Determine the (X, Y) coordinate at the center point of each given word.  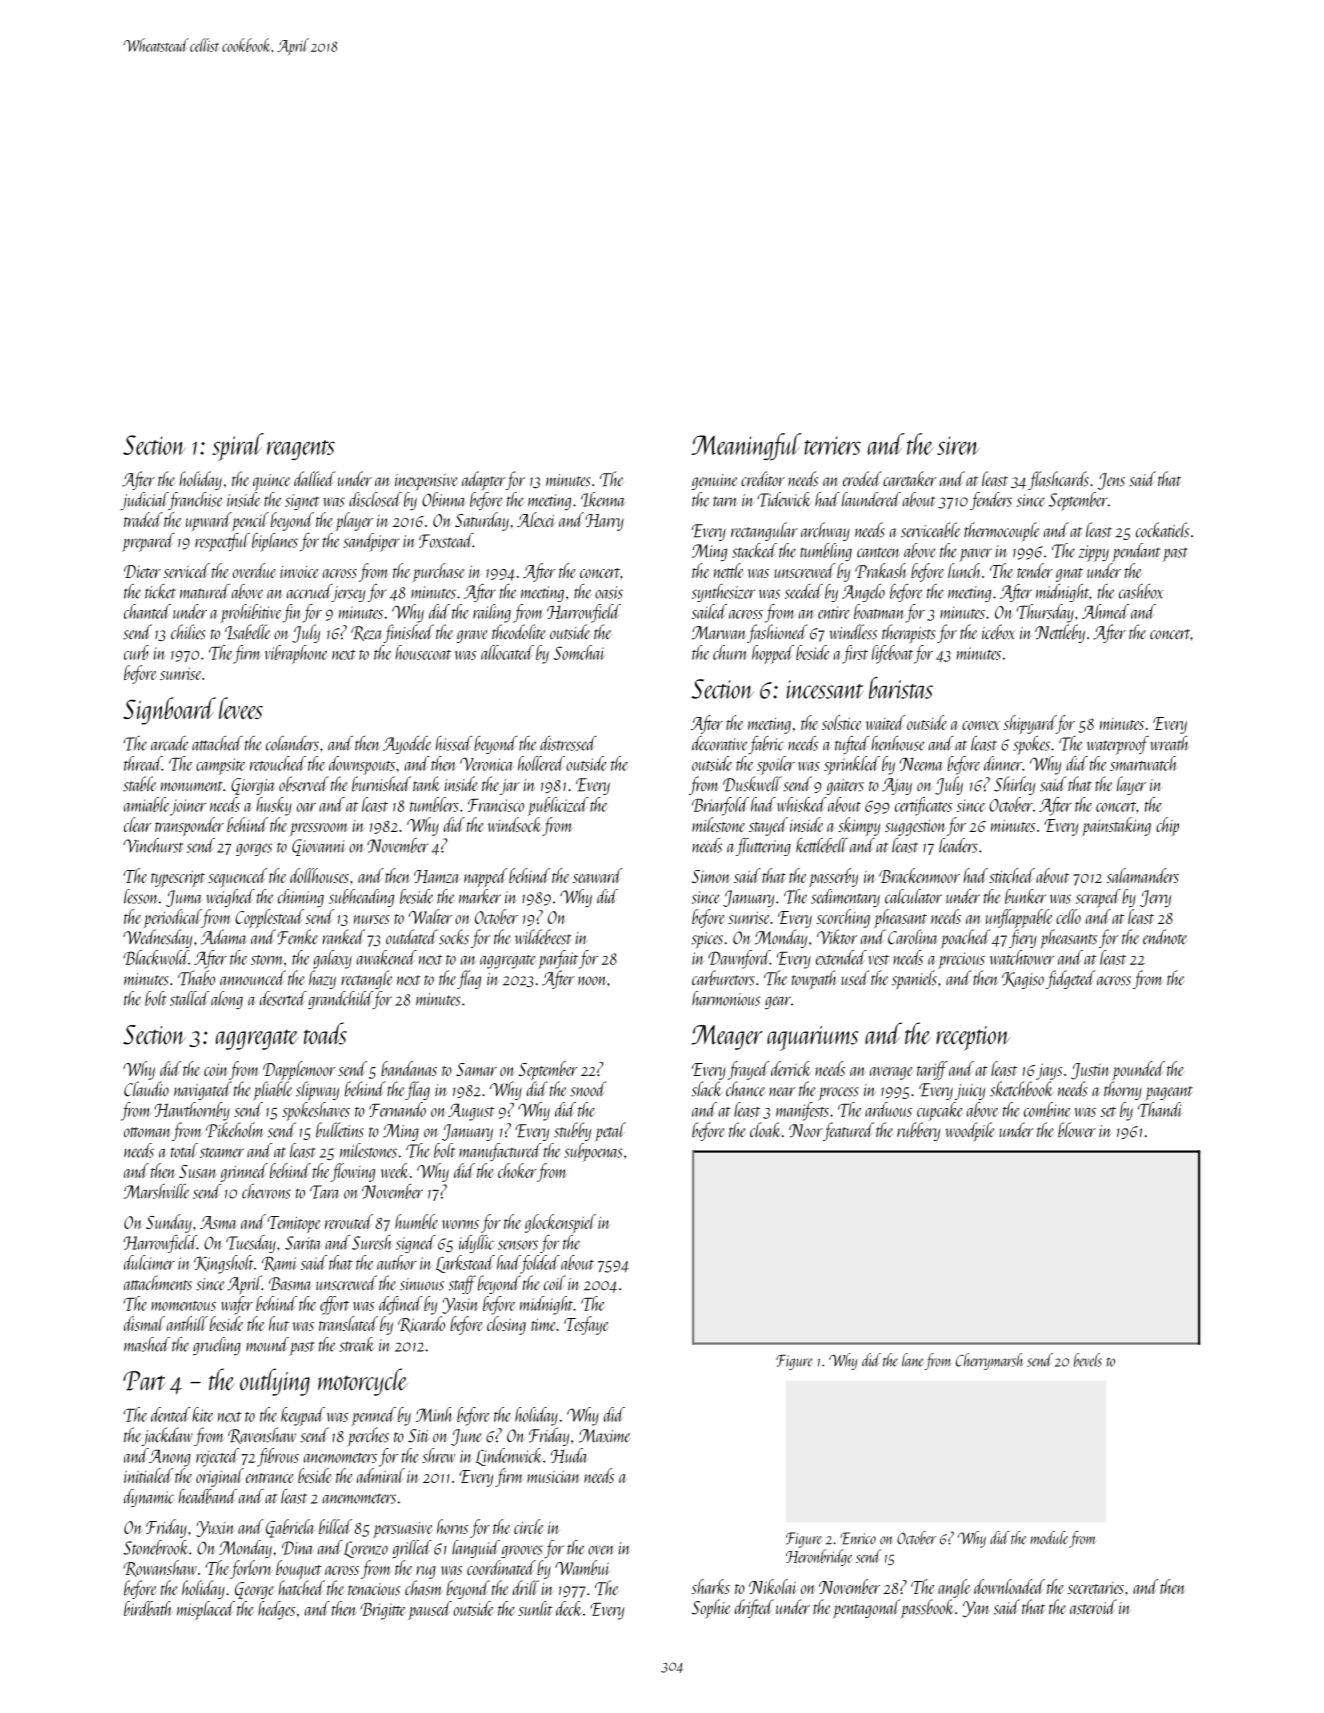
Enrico (858, 1538)
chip (1167, 826)
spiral (238, 447)
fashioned (777, 633)
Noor (806, 1131)
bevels (1088, 1360)
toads (325, 1033)
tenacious (374, 1589)
